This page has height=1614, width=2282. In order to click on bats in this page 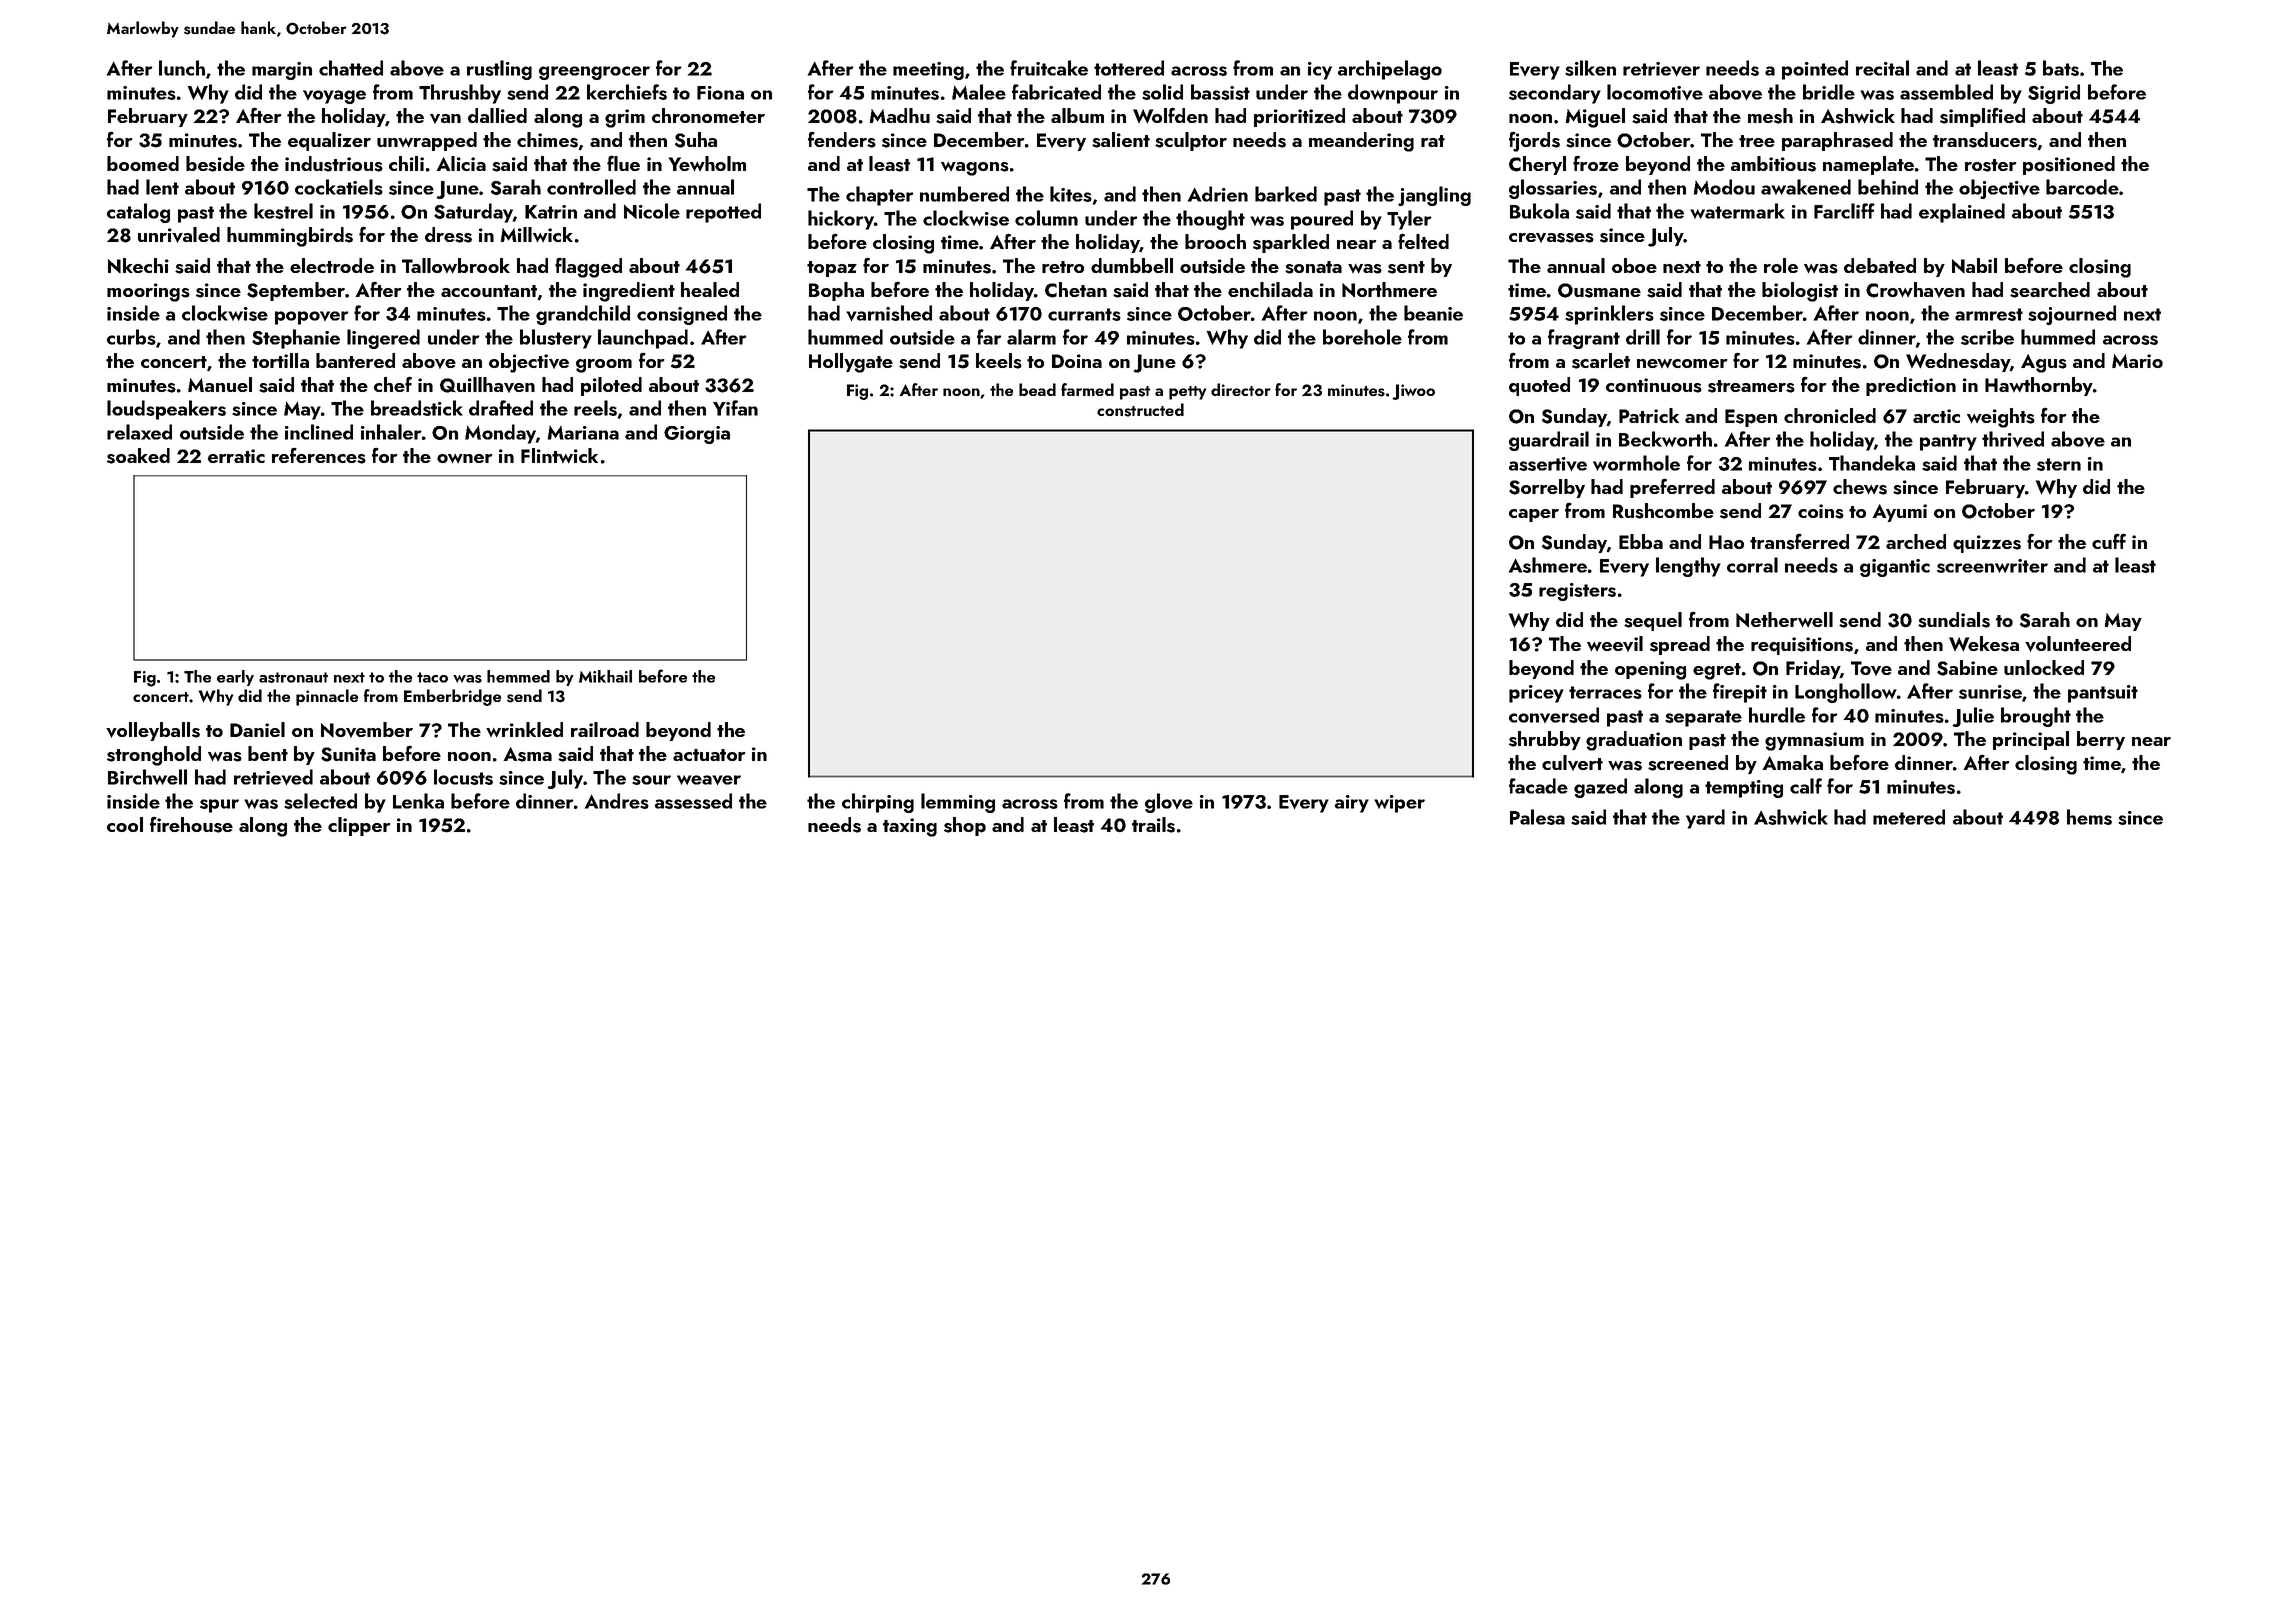, I will do `click(2061, 68)`.
